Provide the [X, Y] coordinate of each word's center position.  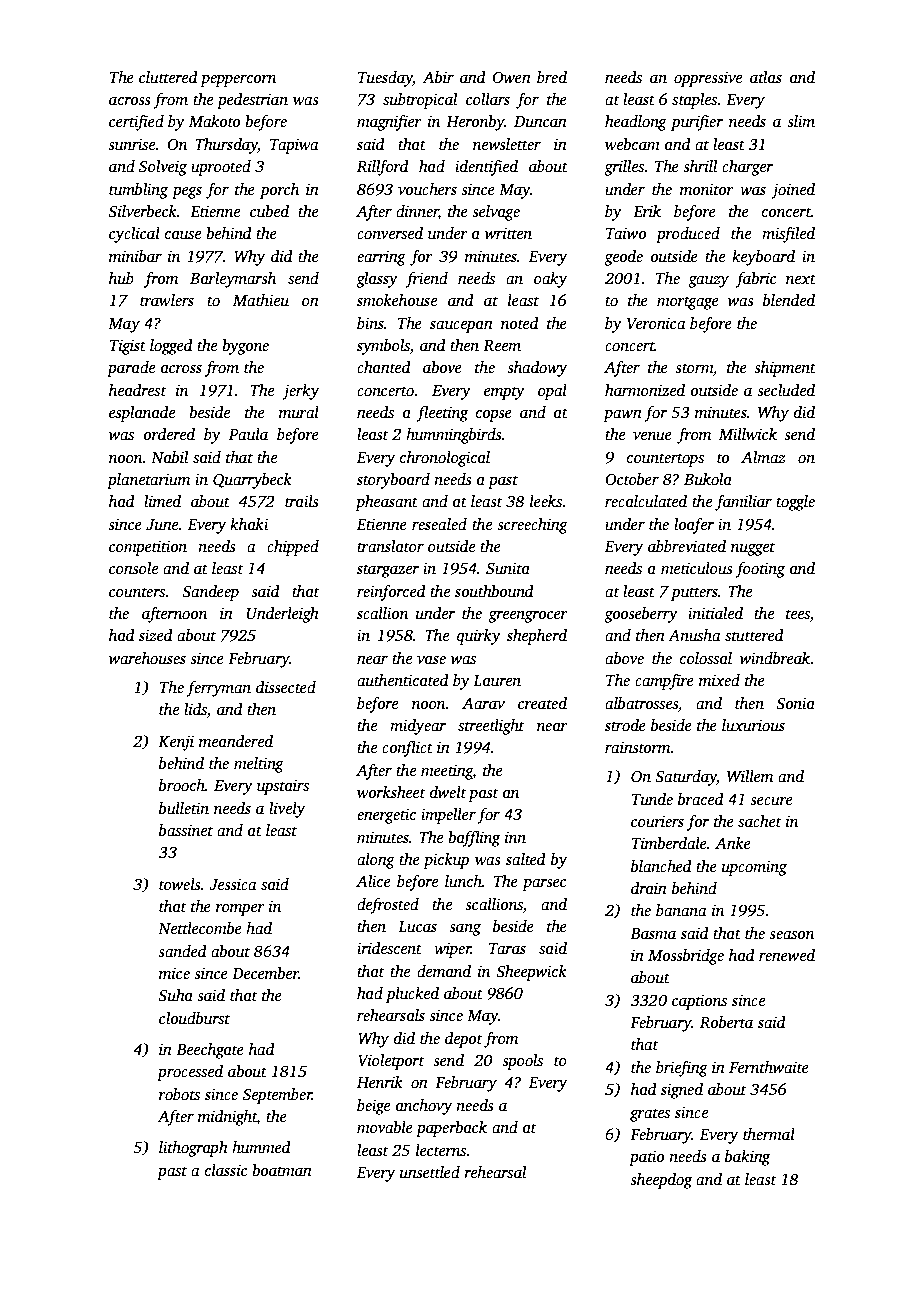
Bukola [708, 479]
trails [302, 501]
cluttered [168, 77]
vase [431, 660]
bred [552, 77]
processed [190, 1073]
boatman [282, 1170]
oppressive [708, 79]
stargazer [388, 571]
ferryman [218, 689]
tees [798, 615]
